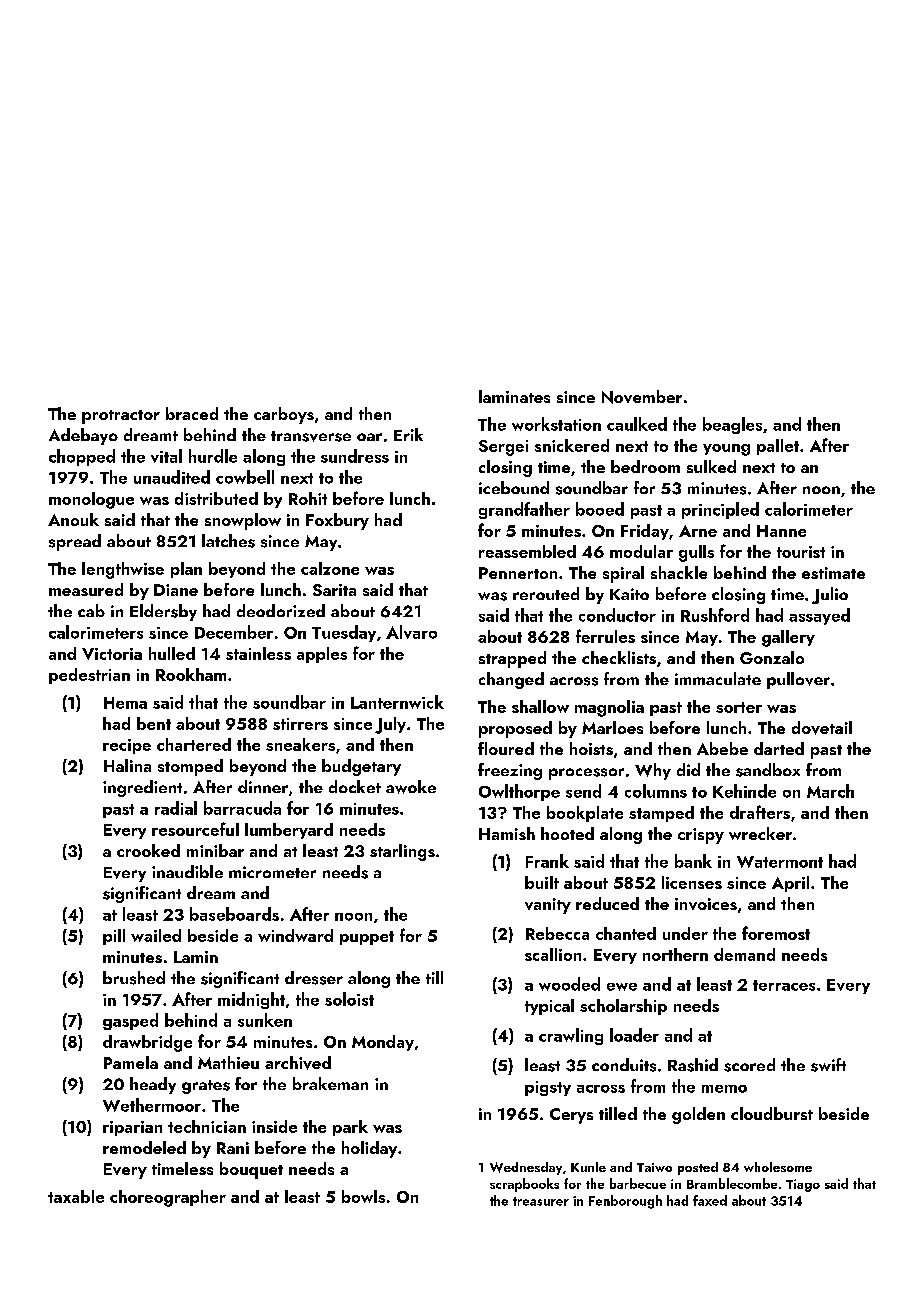 The width and height of the page is (924, 1308). I want to click on memo, so click(724, 1089).
